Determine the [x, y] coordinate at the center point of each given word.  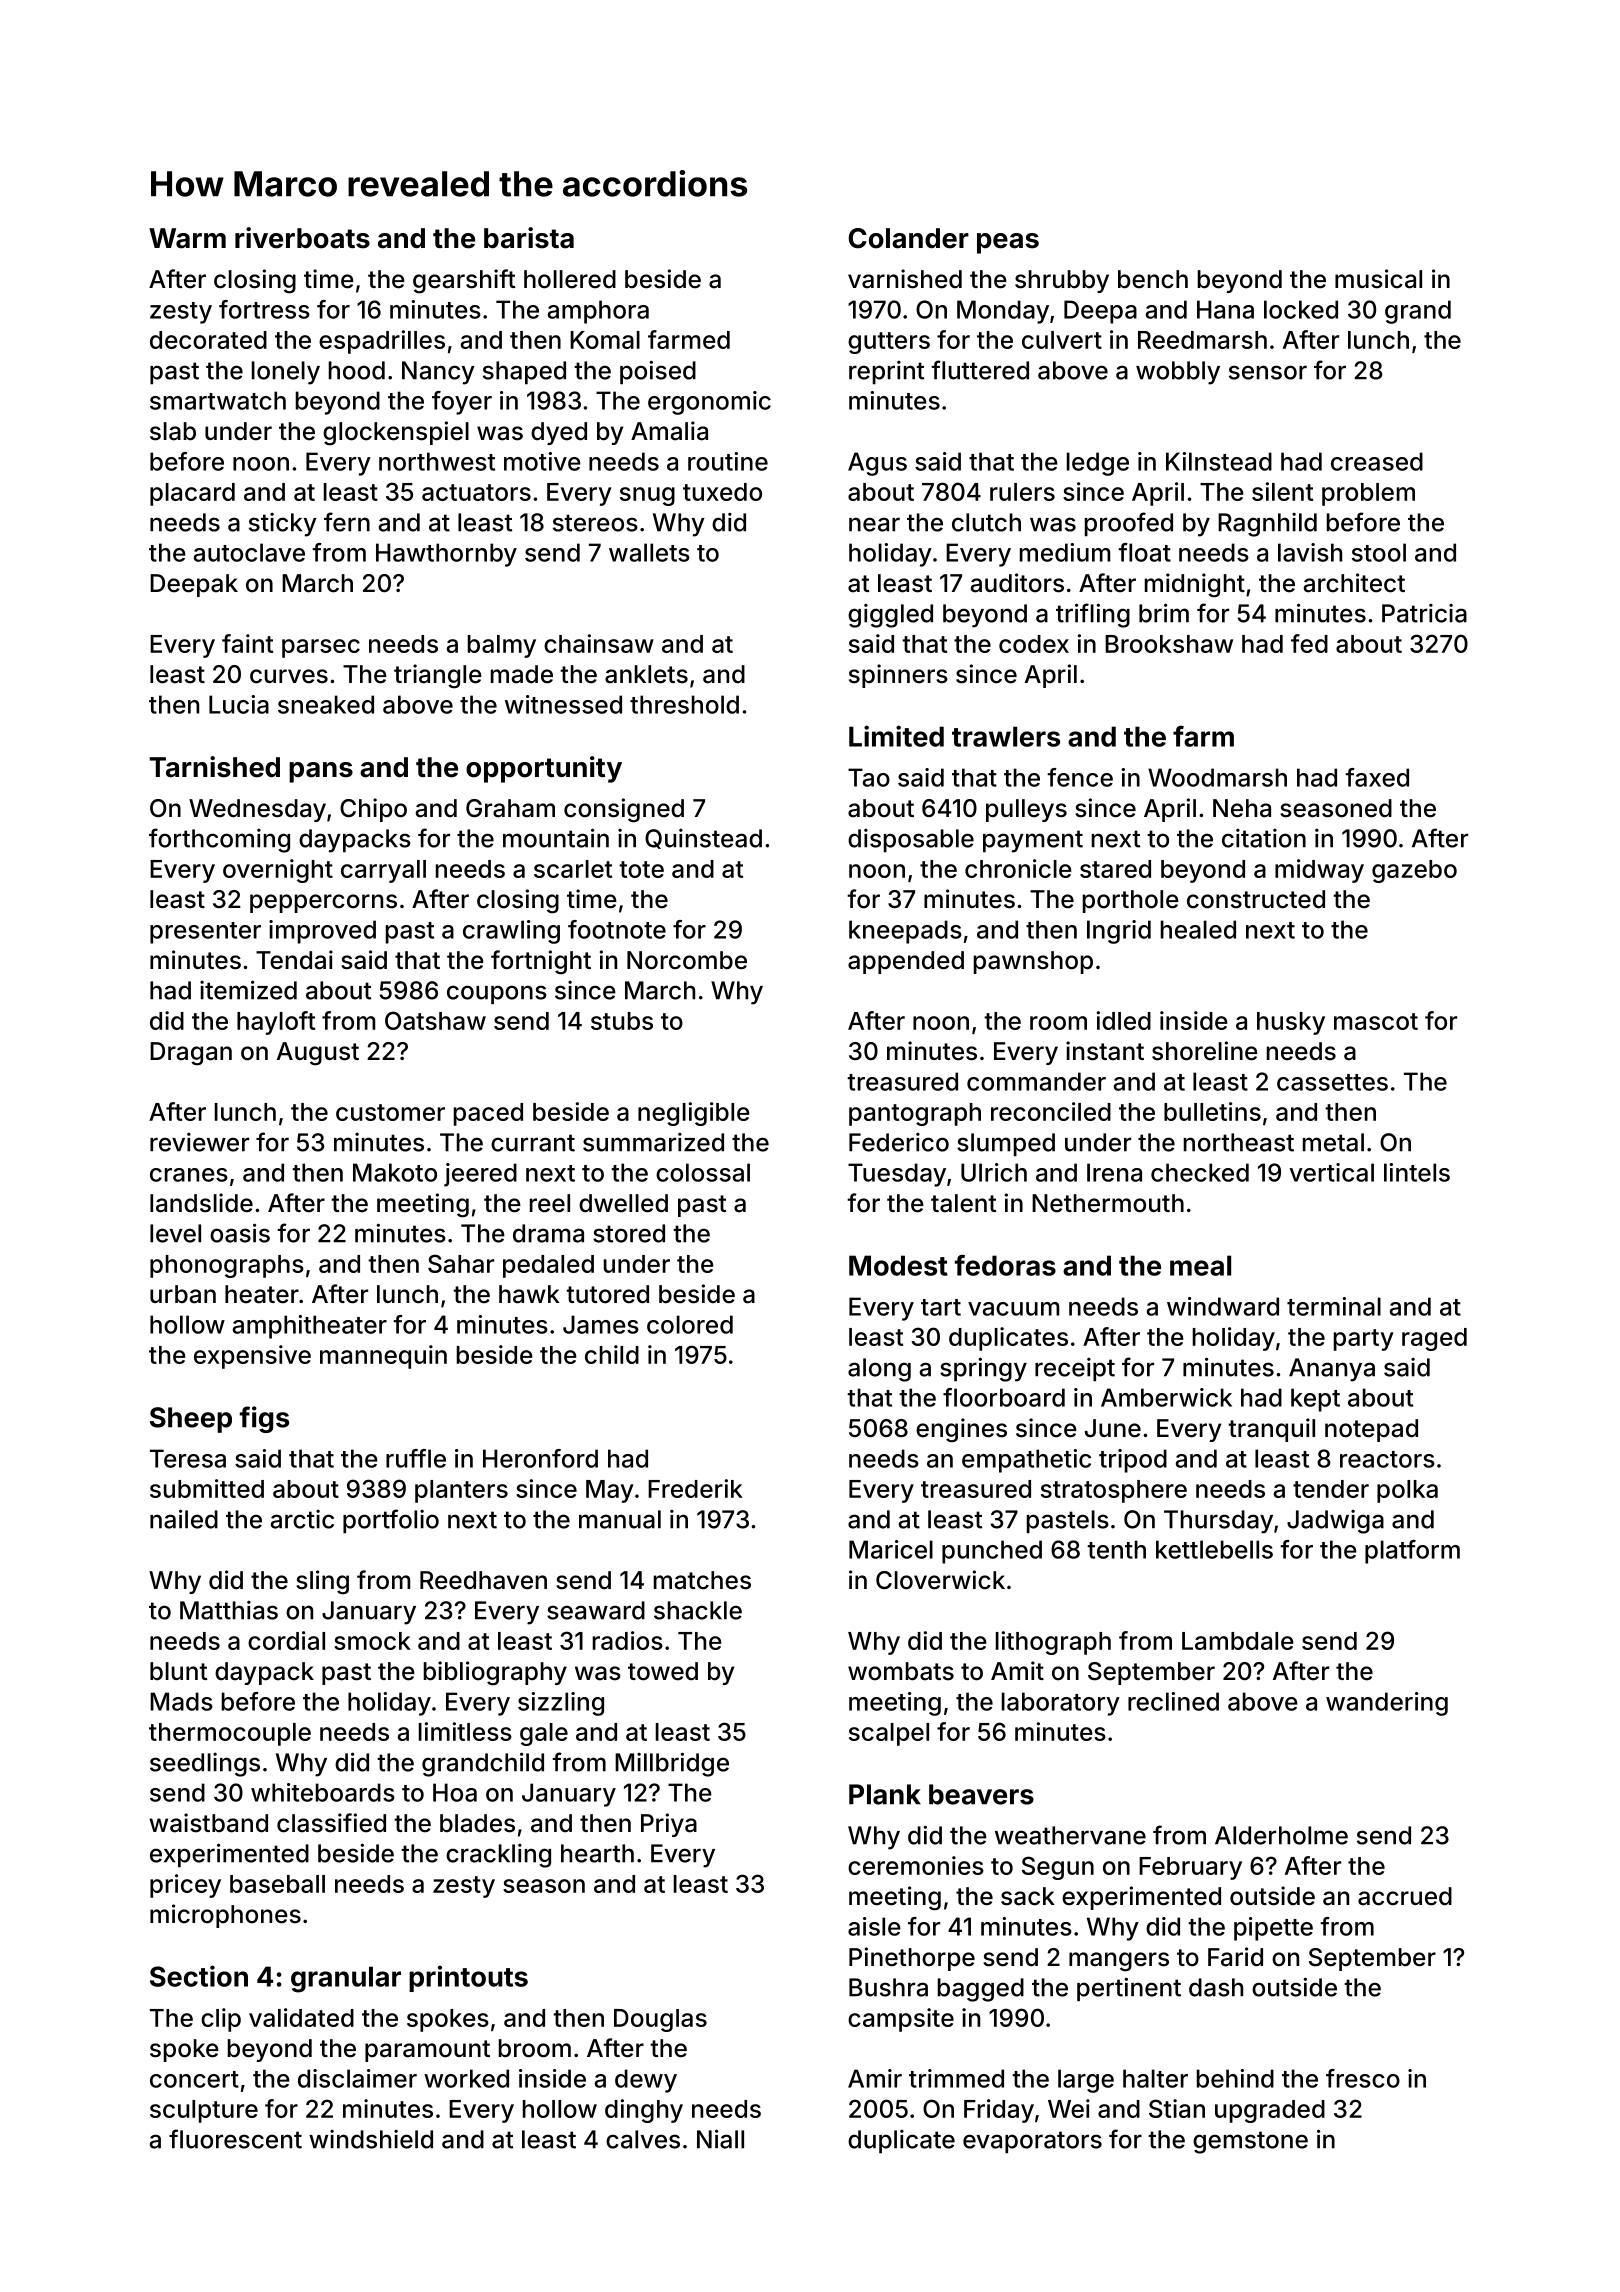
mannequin [383, 1357]
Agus [877, 464]
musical [1378, 279]
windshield [371, 2139]
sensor [1268, 372]
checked [1200, 1172]
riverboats [302, 238]
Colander [909, 238]
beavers [981, 1794]
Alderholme [1281, 1835]
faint [247, 643]
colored [690, 1324]
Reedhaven [483, 1580]
